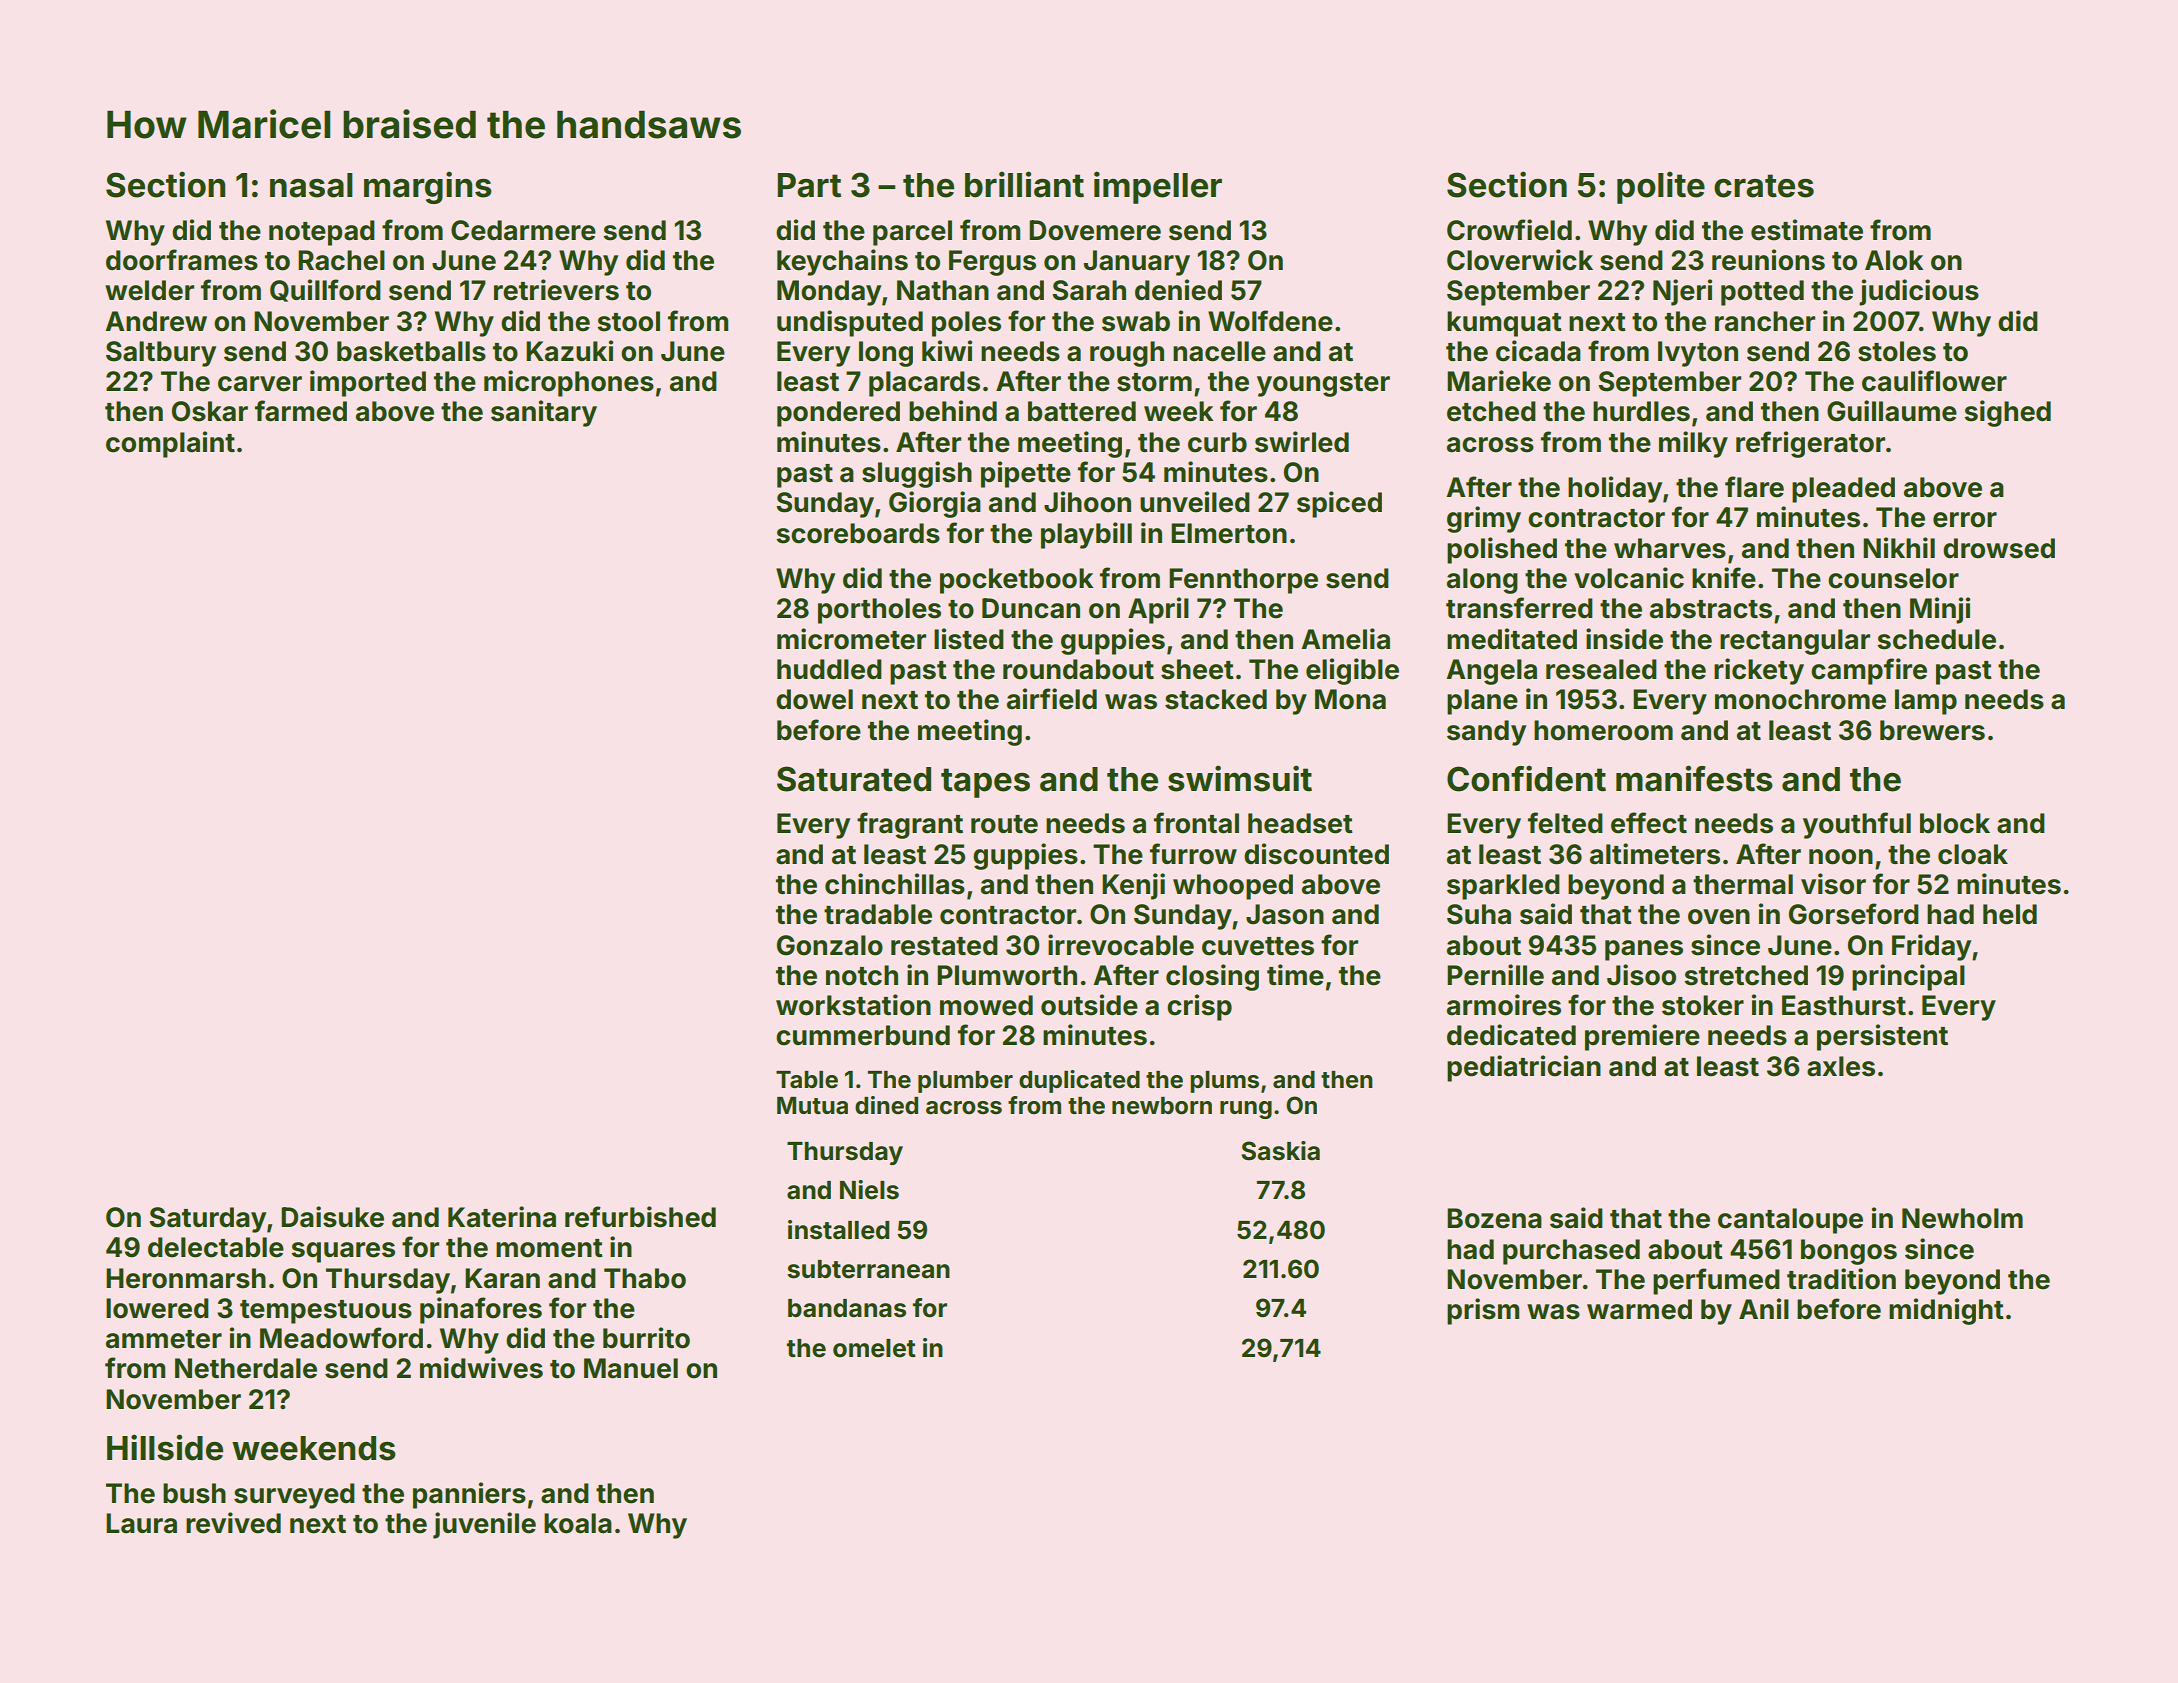 This page has height=1683, width=2178. Describe the element at coordinates (484, 1525) in the page. I see `juvenile` at that location.
